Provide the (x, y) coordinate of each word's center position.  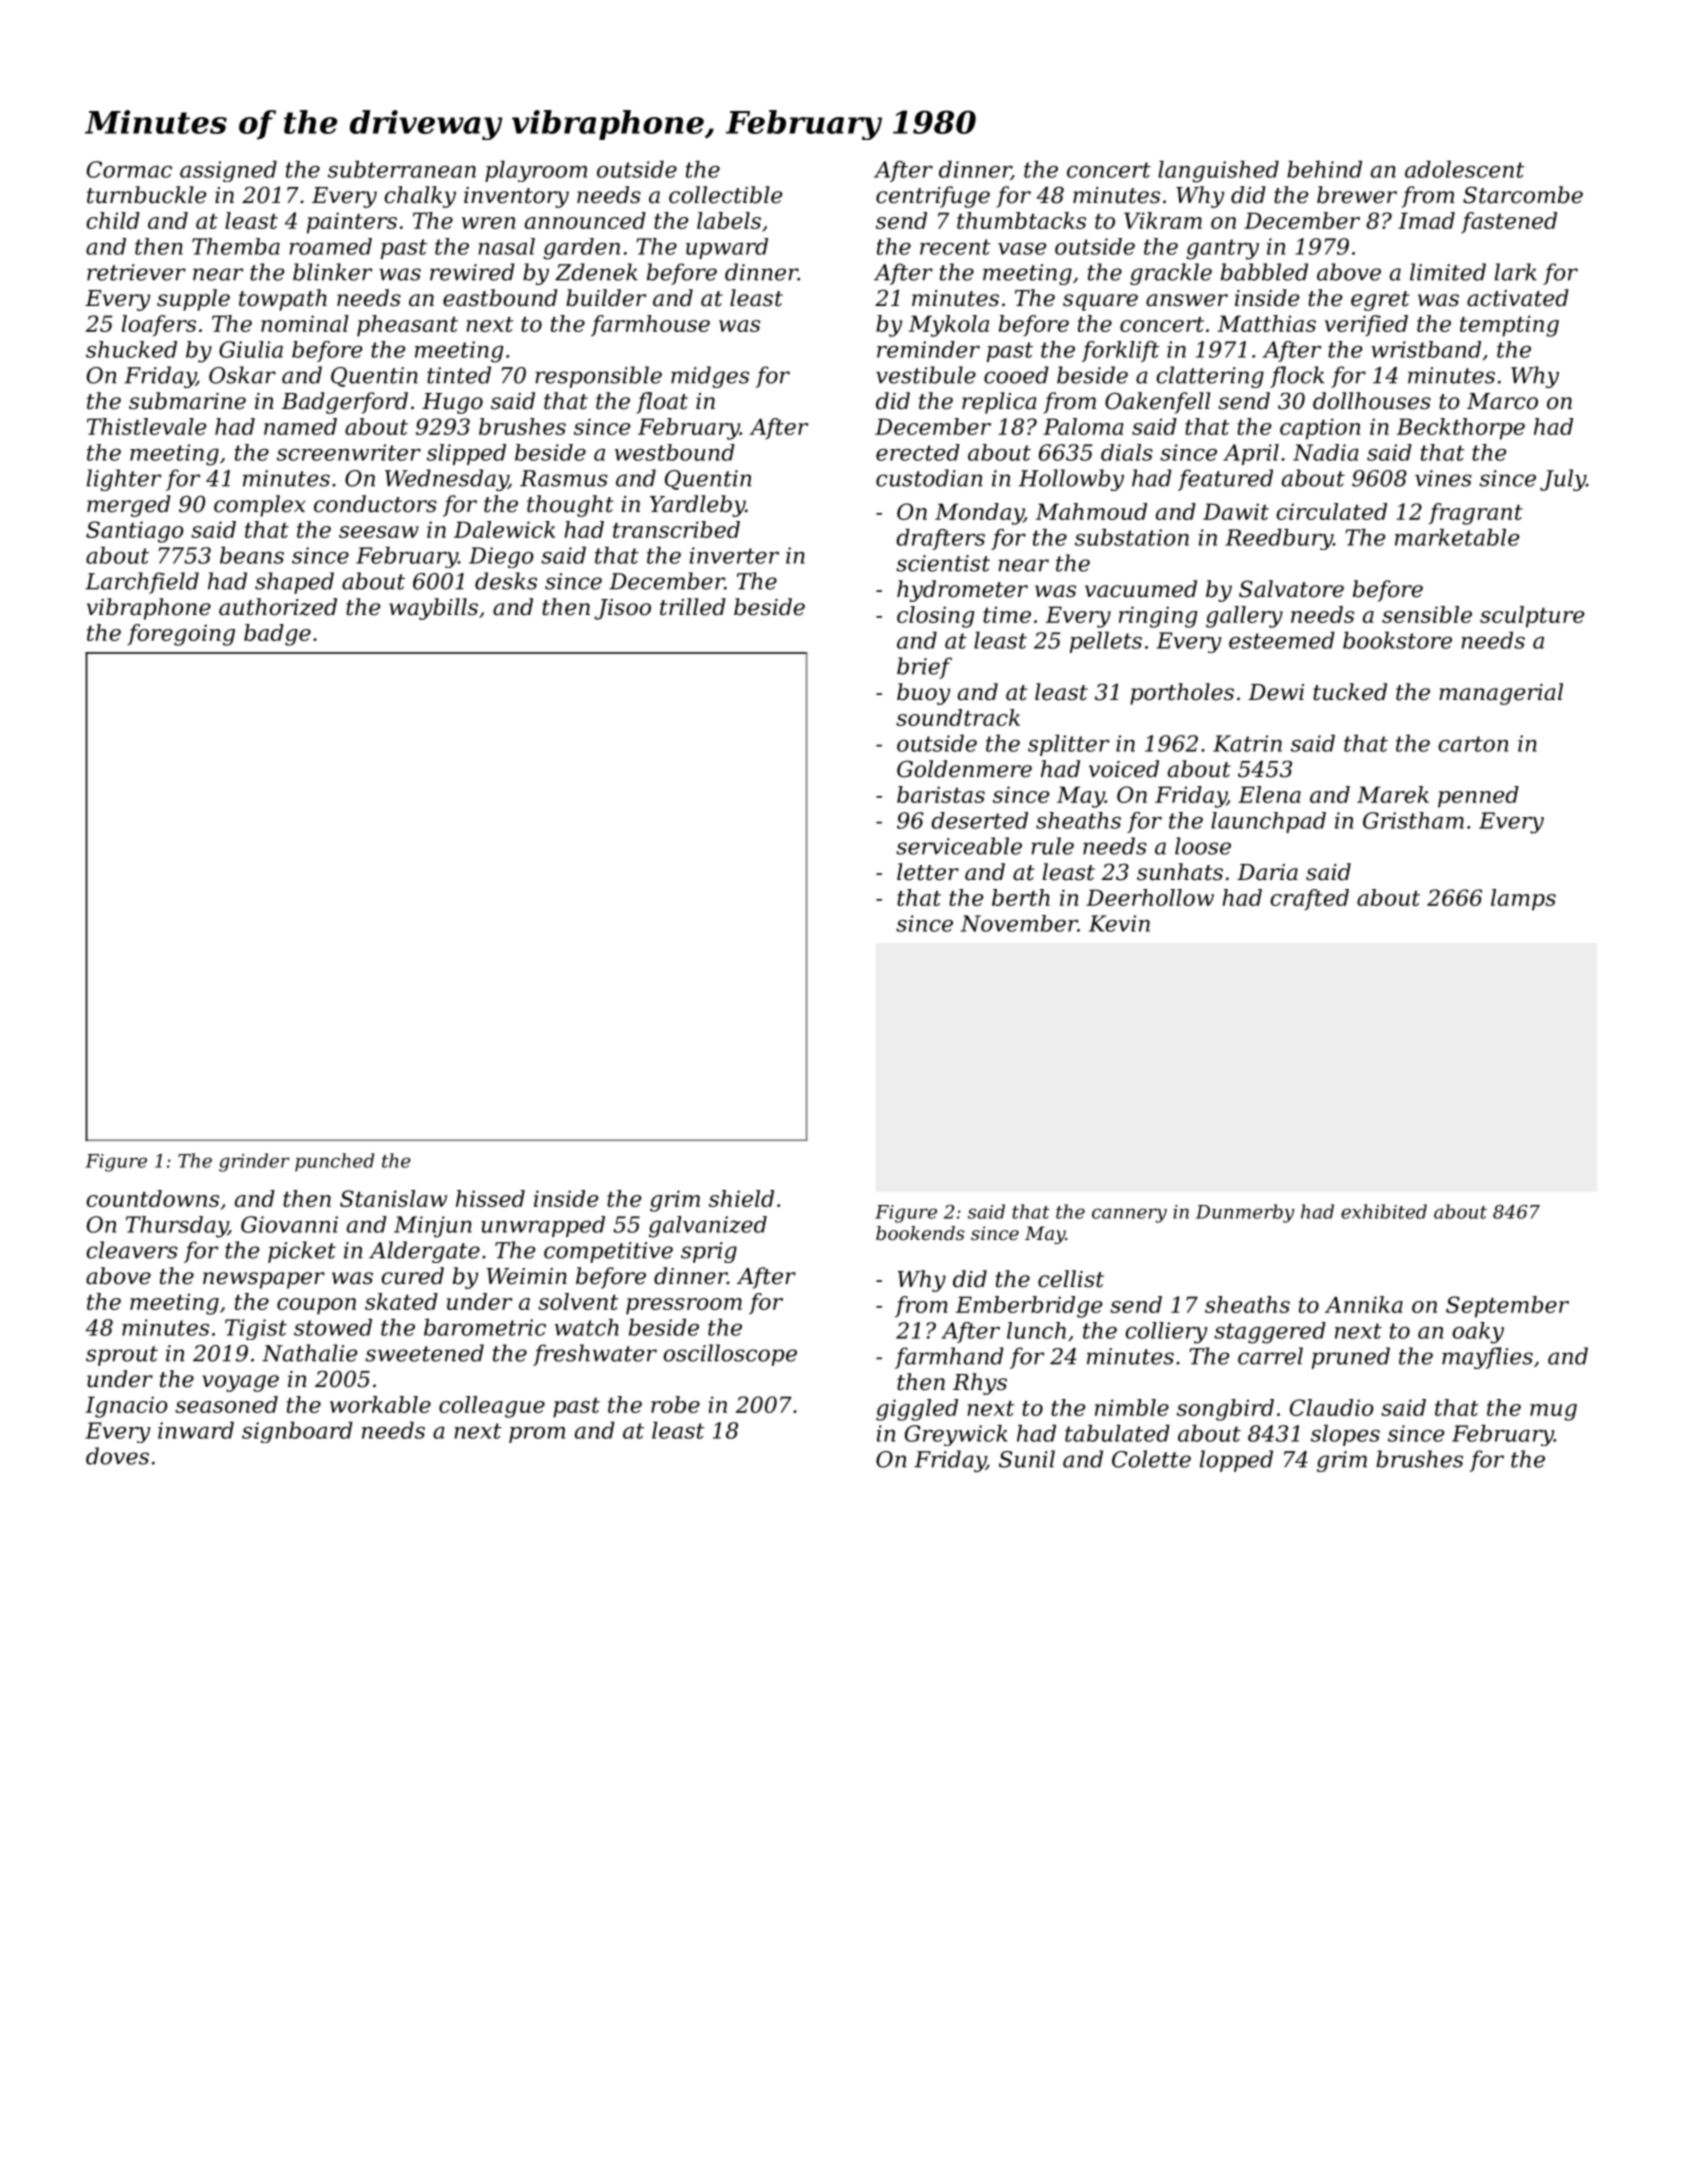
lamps (1523, 900)
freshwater (595, 1355)
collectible (725, 195)
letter (928, 872)
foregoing (181, 635)
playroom (536, 171)
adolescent (1465, 169)
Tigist (256, 1329)
